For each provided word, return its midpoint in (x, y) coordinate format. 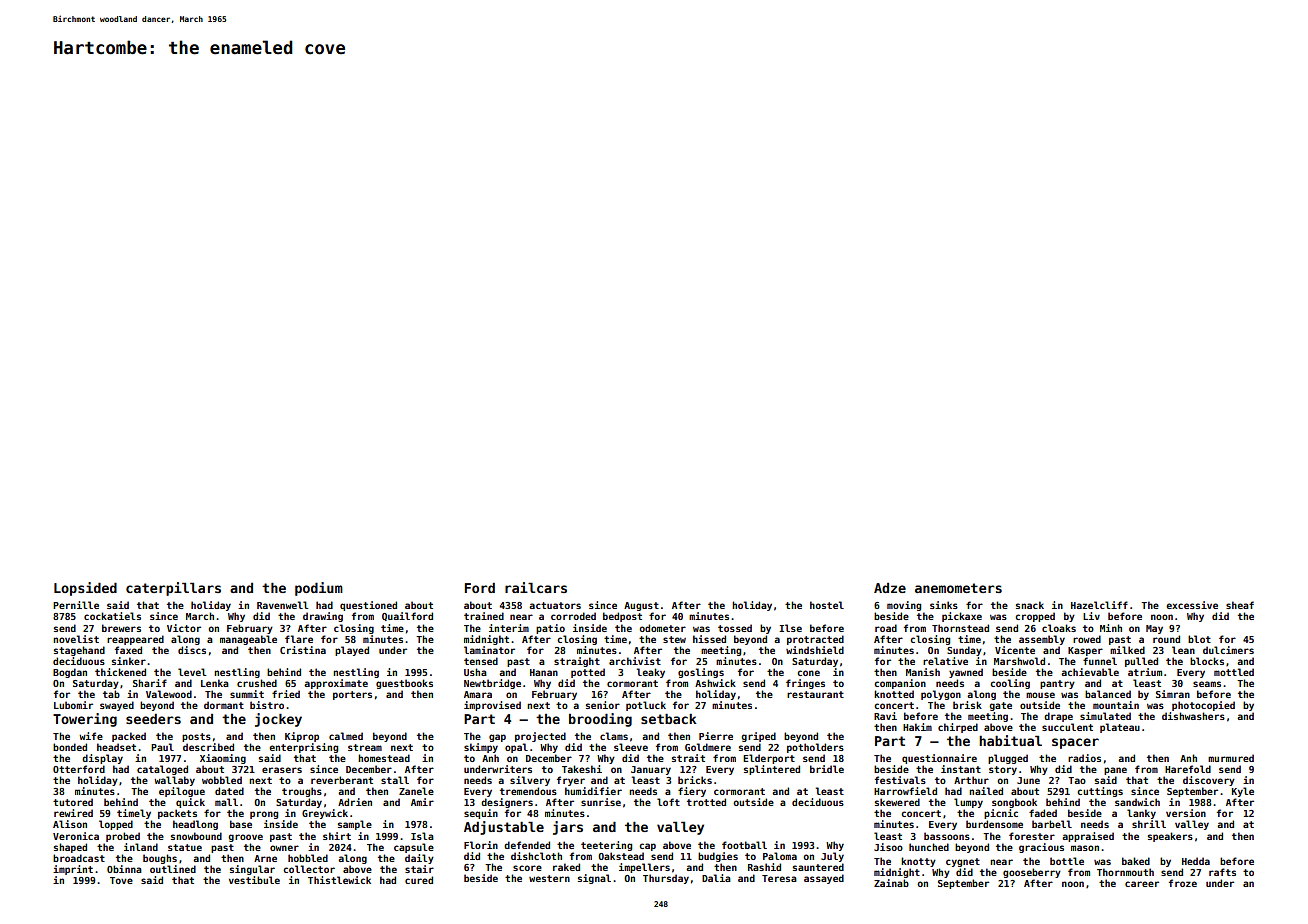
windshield (815, 650)
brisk (967, 705)
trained (484, 616)
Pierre (716, 736)
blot (1199, 639)
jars (568, 828)
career (1142, 884)
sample (355, 825)
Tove (121, 880)
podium (319, 589)
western (549, 878)
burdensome (994, 824)
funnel (1100, 661)
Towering (85, 720)
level (192, 672)
